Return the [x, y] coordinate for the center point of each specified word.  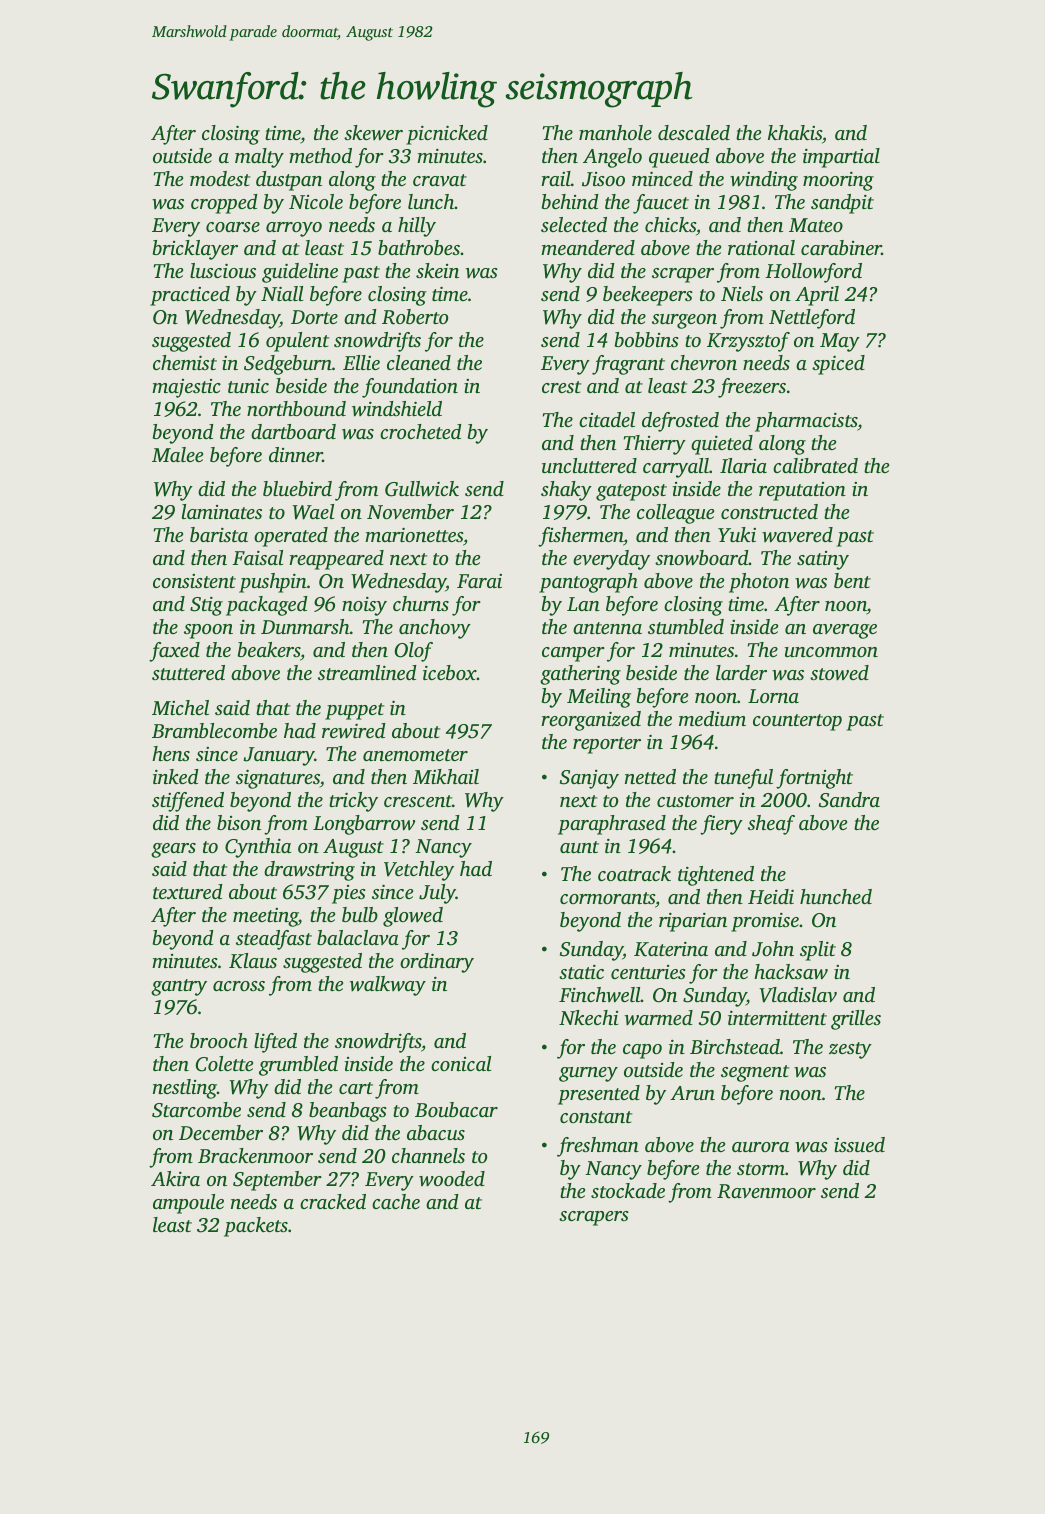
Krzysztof [748, 342]
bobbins [647, 339]
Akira [175, 1178]
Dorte [314, 317]
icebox [450, 672]
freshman [598, 1147]
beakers [269, 649]
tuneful [743, 779]
